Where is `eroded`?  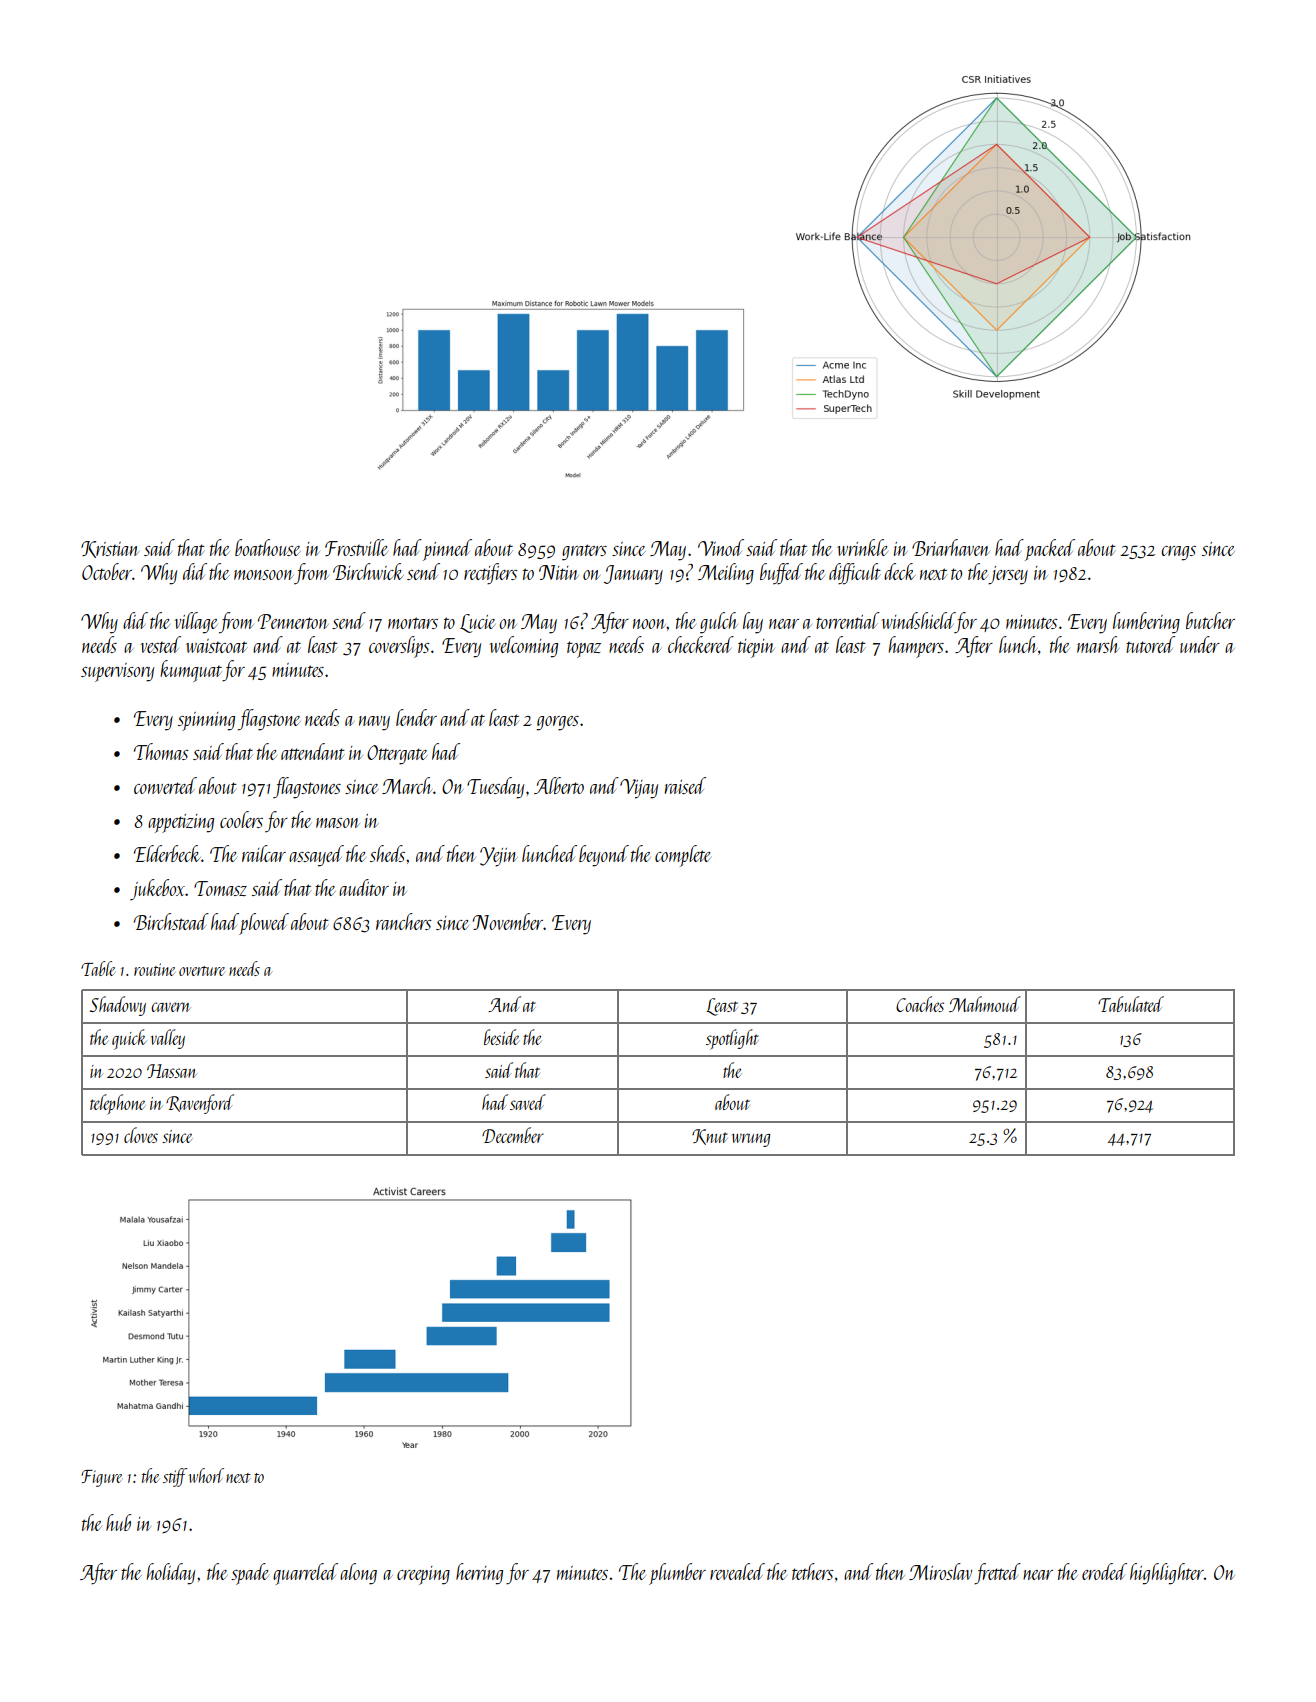
eroded is located at coordinates (1104, 1571).
